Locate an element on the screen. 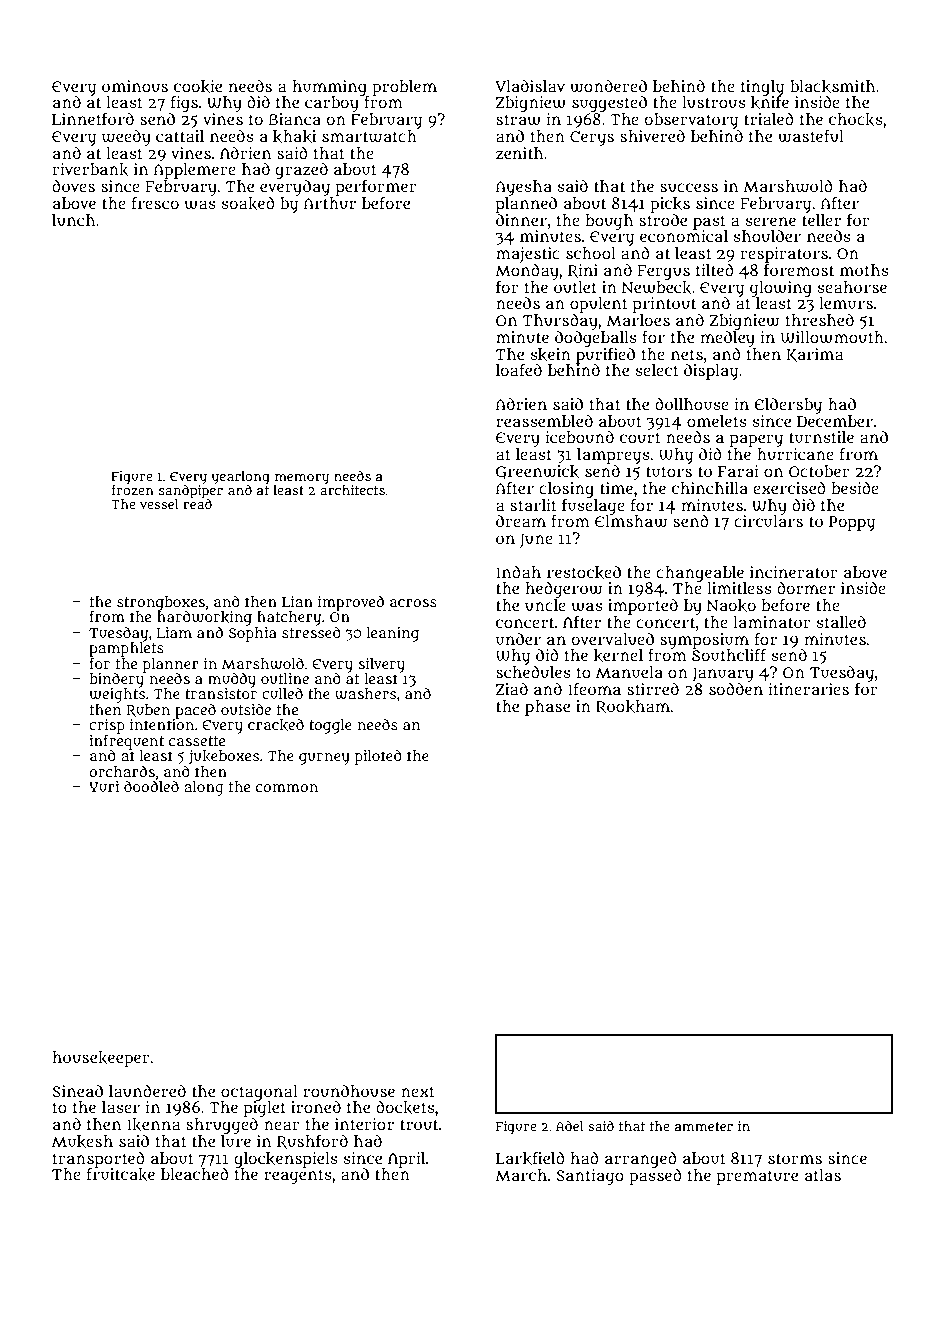 This screenshot has width=945, height=1342. frozen is located at coordinates (133, 490).
